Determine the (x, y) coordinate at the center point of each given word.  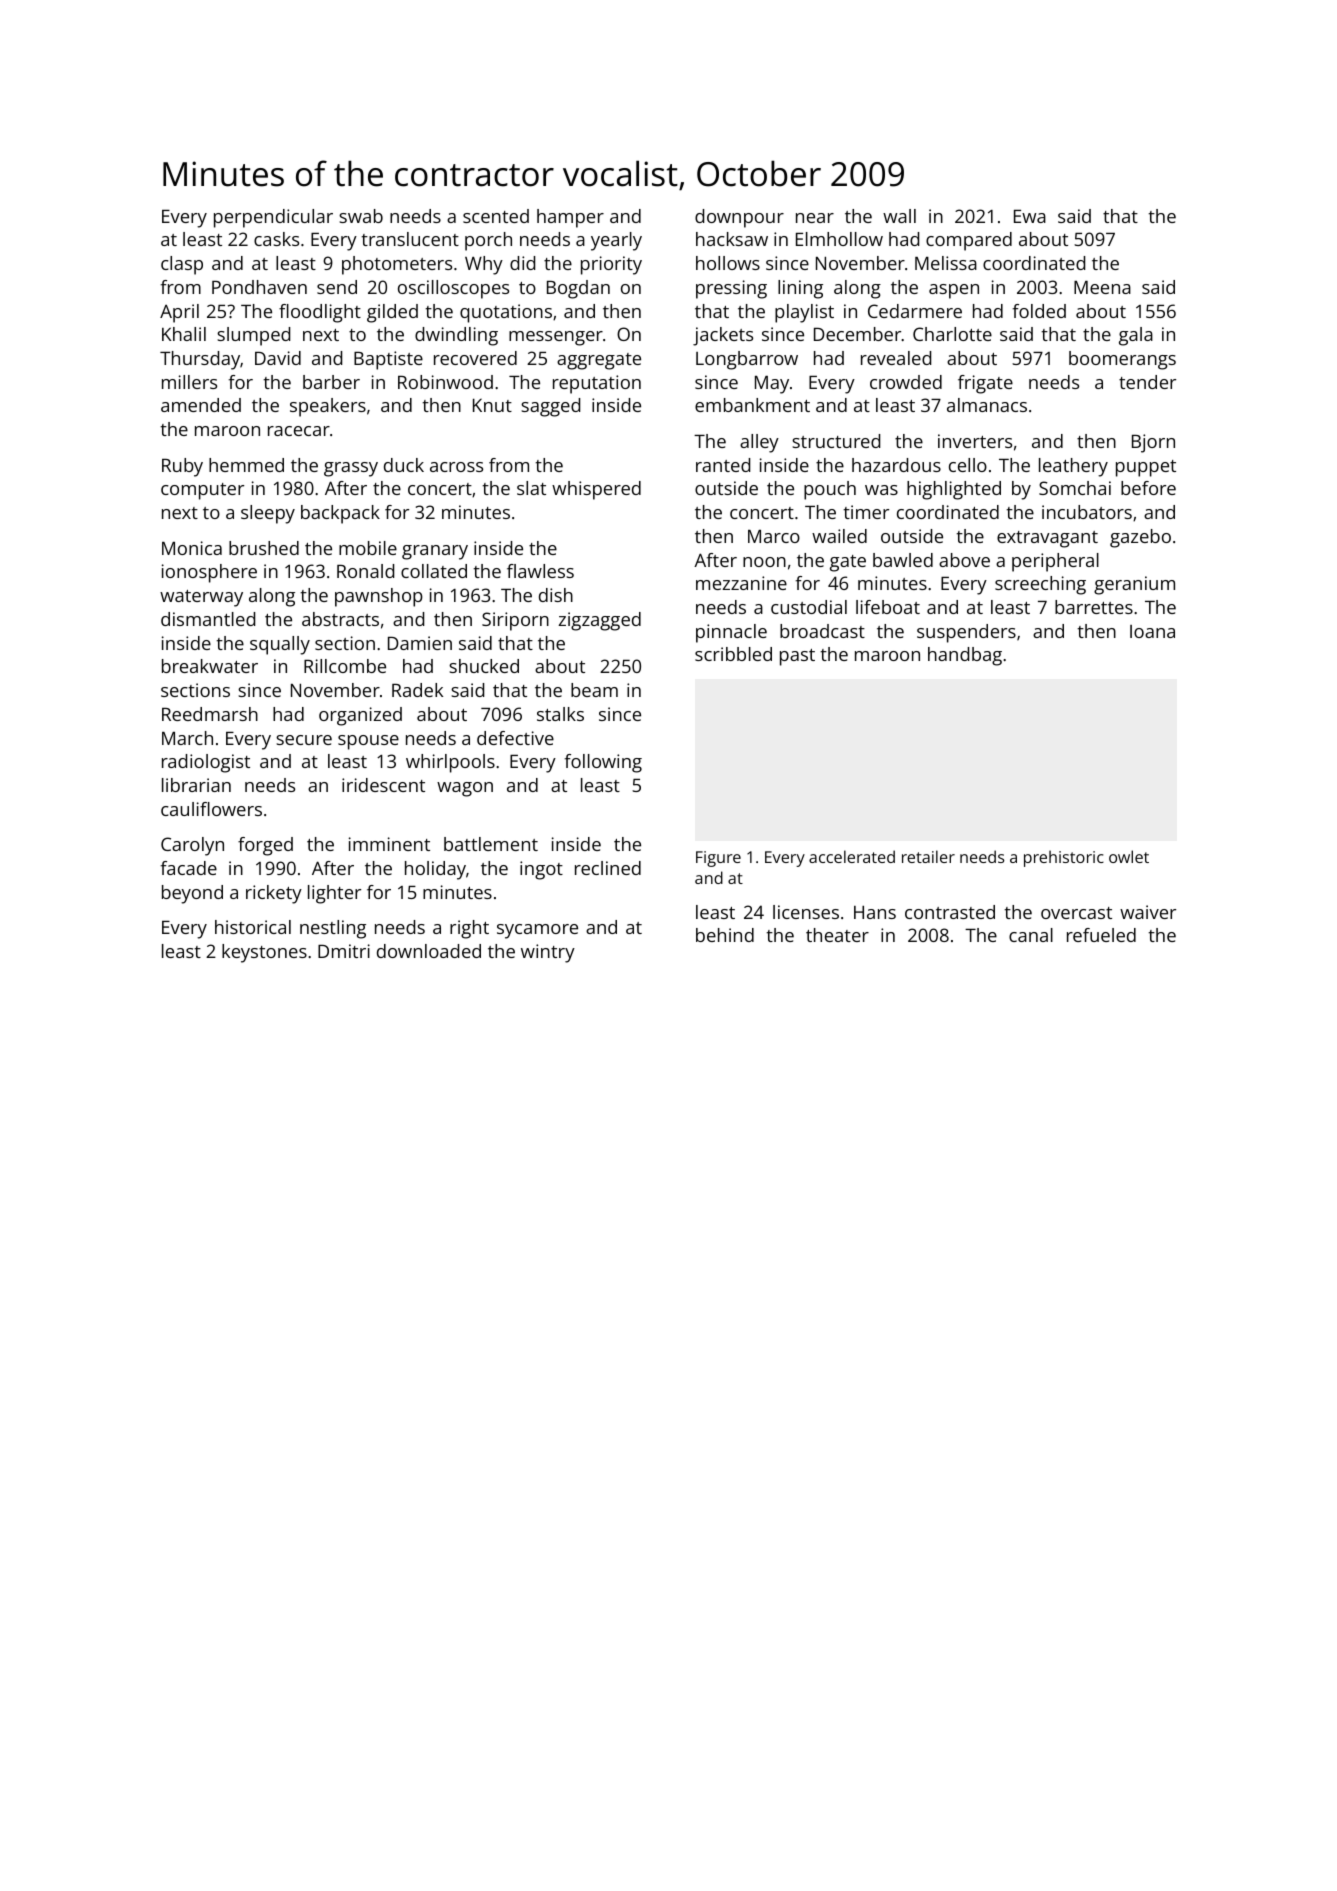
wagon (465, 789)
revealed (896, 358)
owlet (1129, 856)
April (179, 313)
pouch (830, 490)
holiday (435, 870)
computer (202, 491)
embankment (752, 405)
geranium (1134, 585)
